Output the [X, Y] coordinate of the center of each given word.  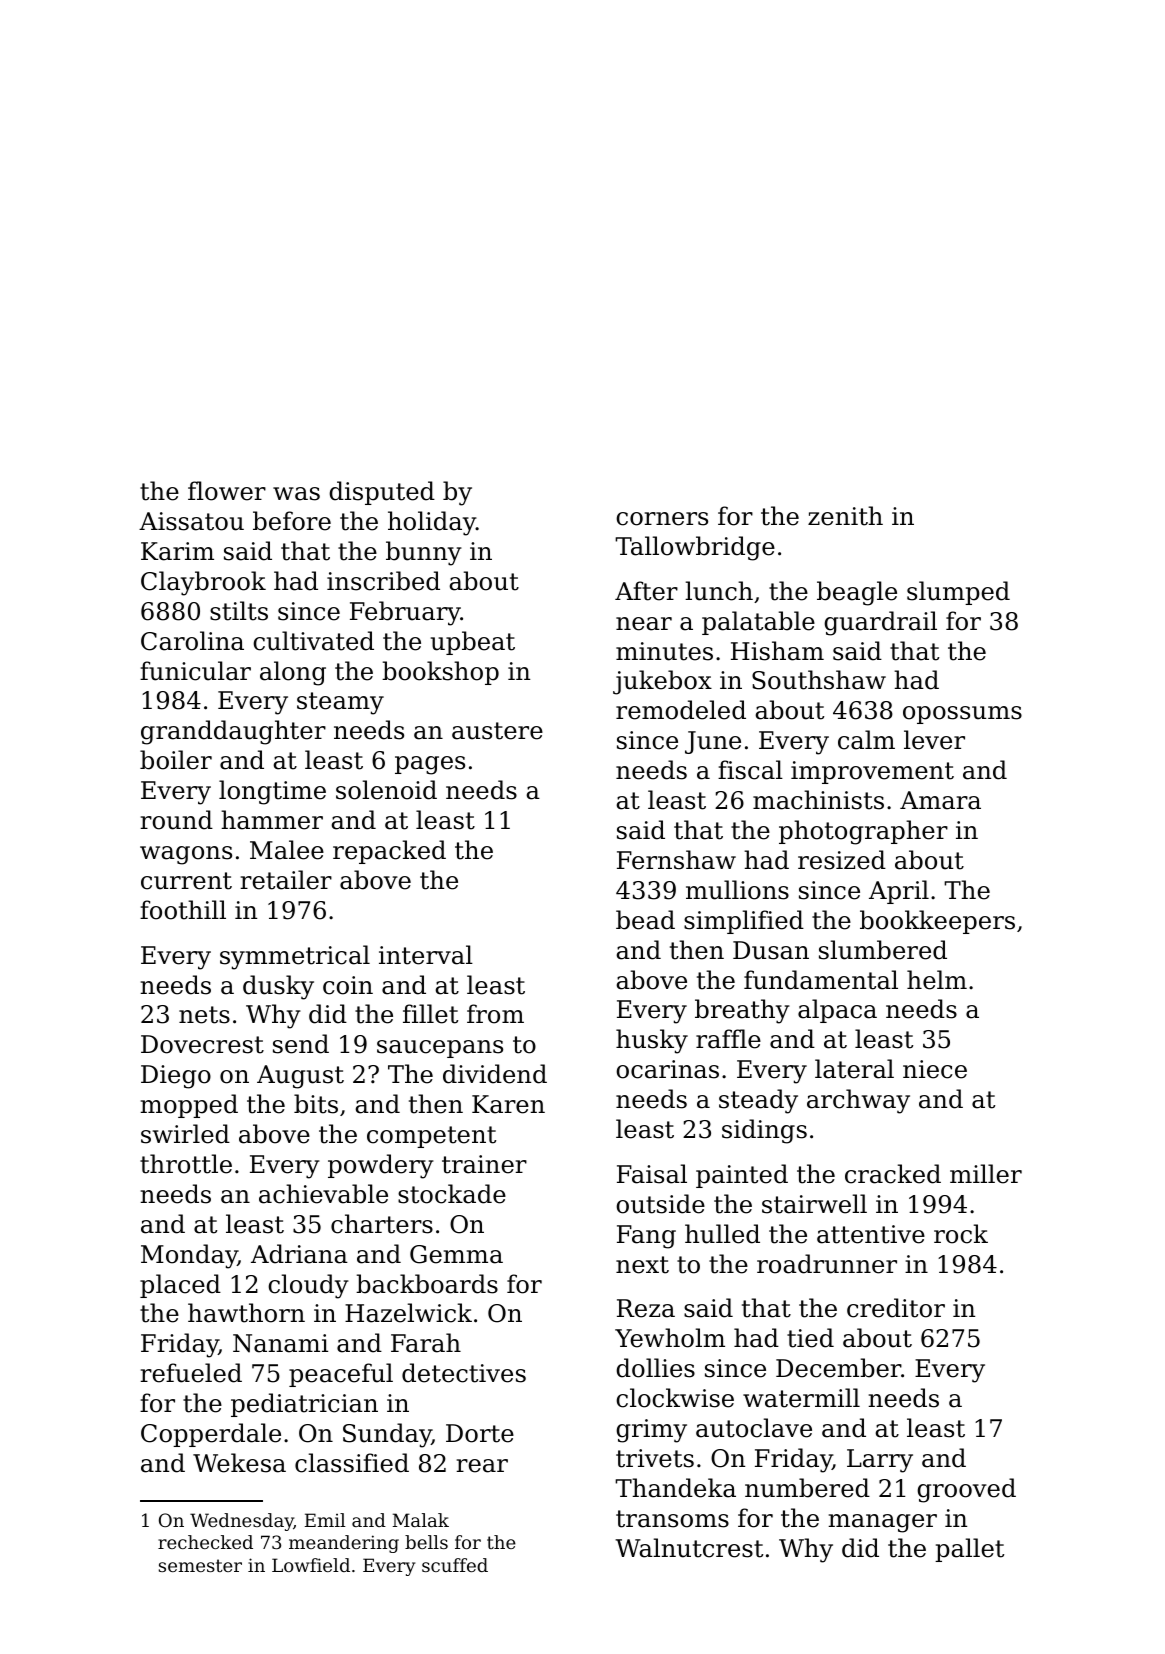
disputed [382, 493]
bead [645, 920]
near [644, 624]
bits [316, 1104]
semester [200, 1565]
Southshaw [819, 680]
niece [935, 1069]
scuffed [455, 1565]
